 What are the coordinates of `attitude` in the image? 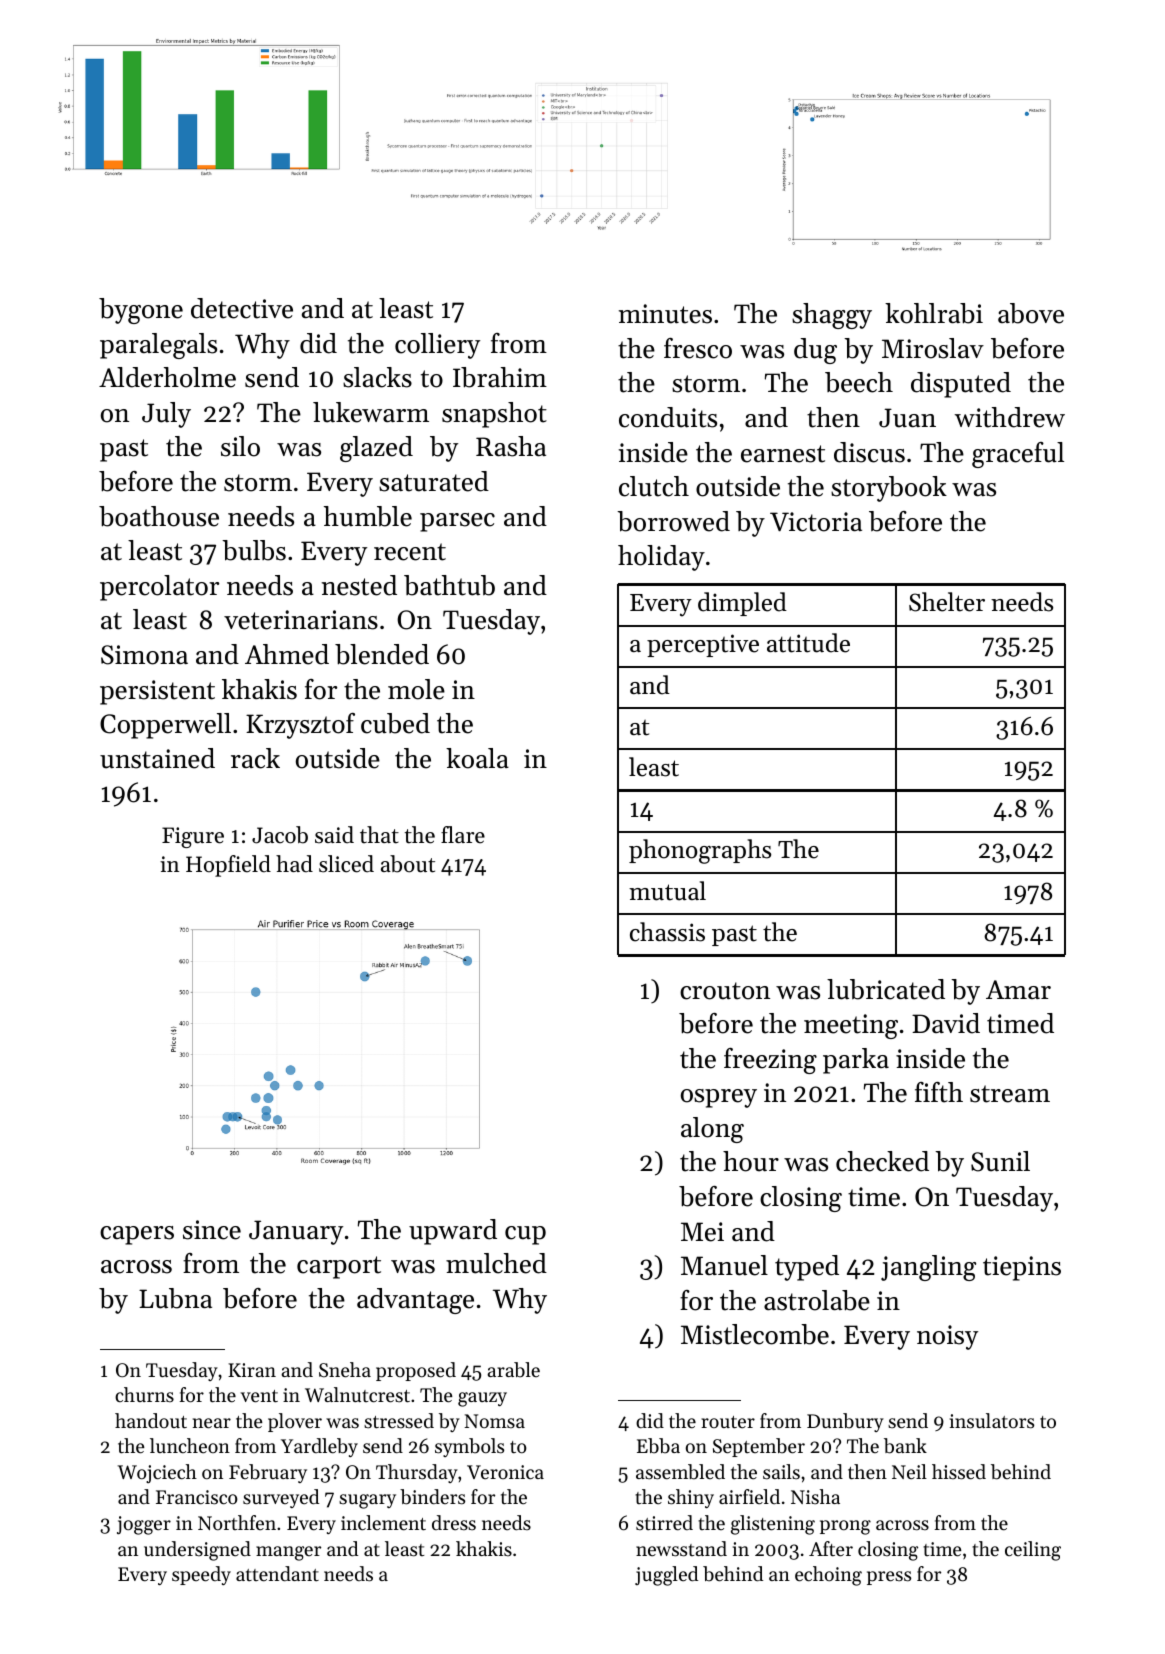 It's located at (808, 643).
